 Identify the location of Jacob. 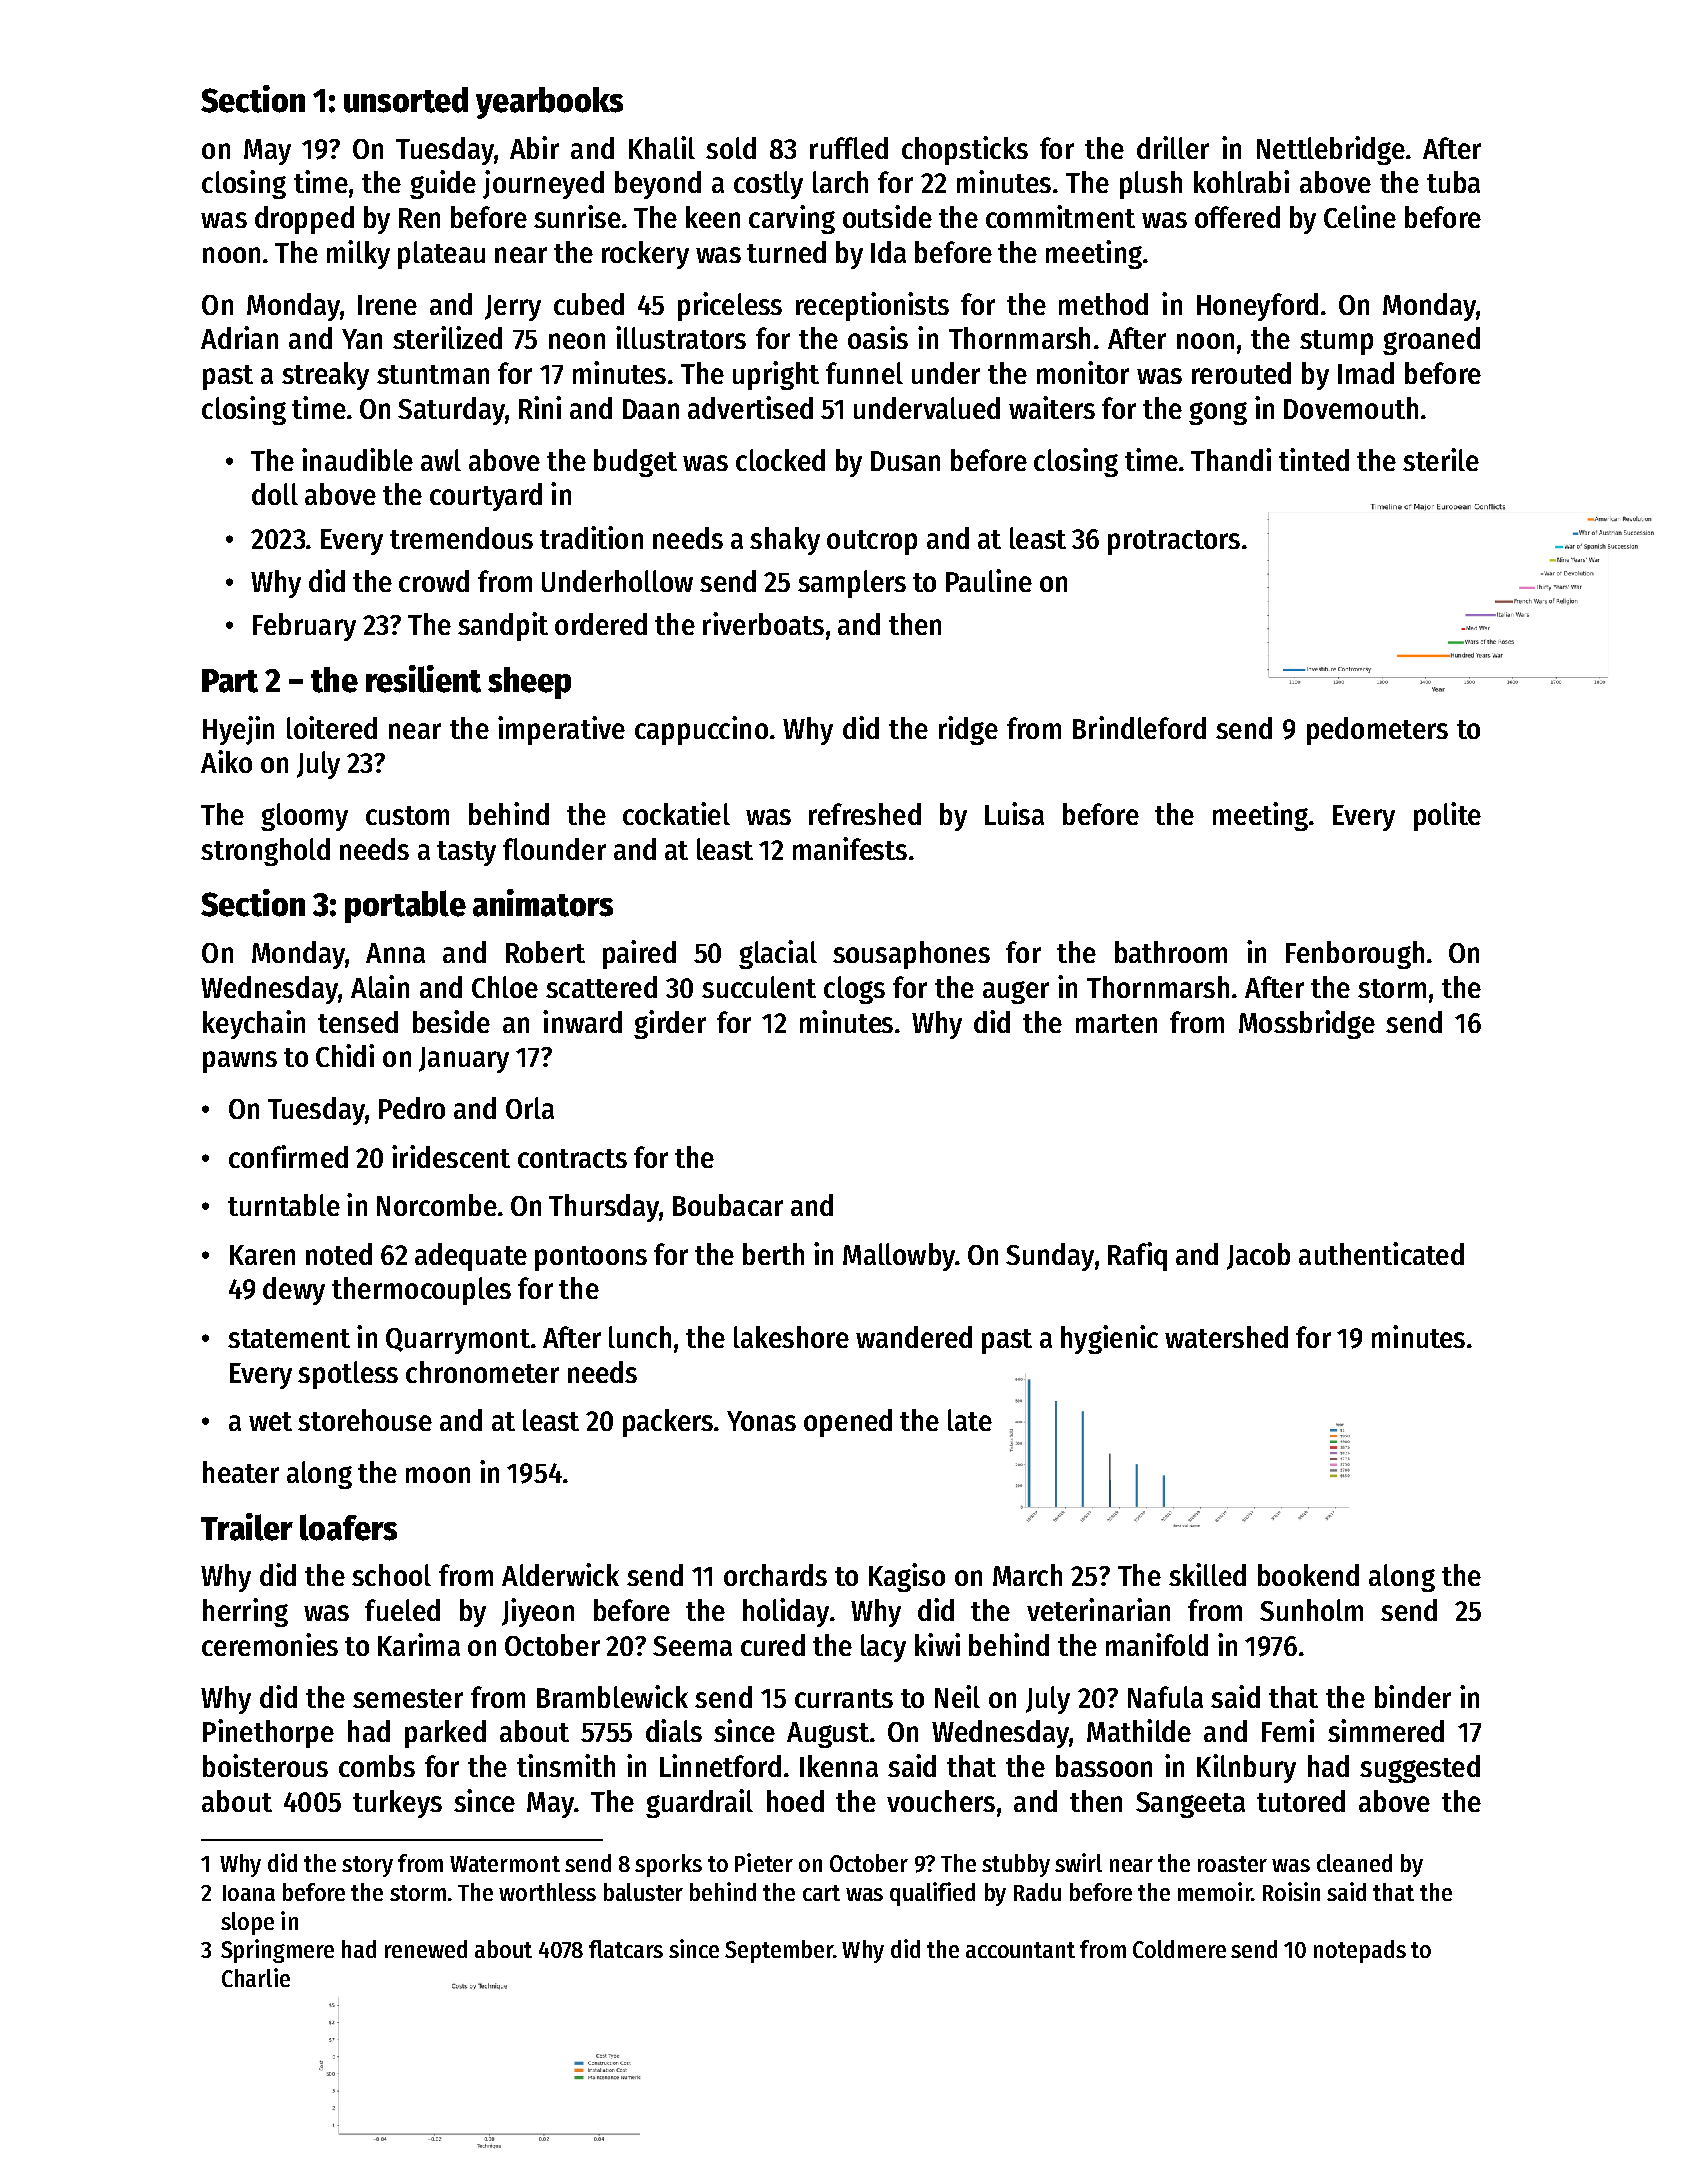
(1258, 1256).
